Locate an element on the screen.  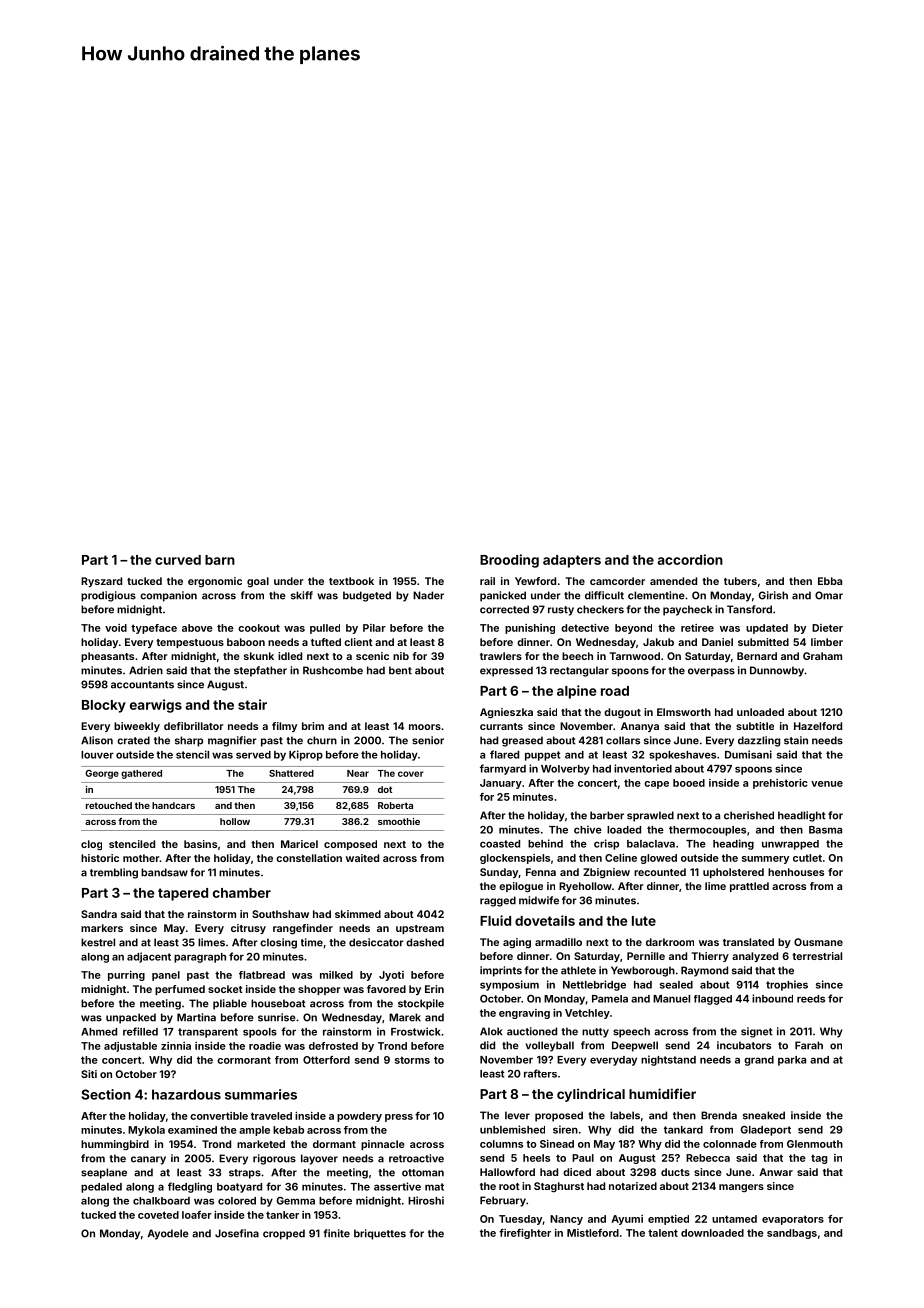
cherished is located at coordinates (749, 815).
